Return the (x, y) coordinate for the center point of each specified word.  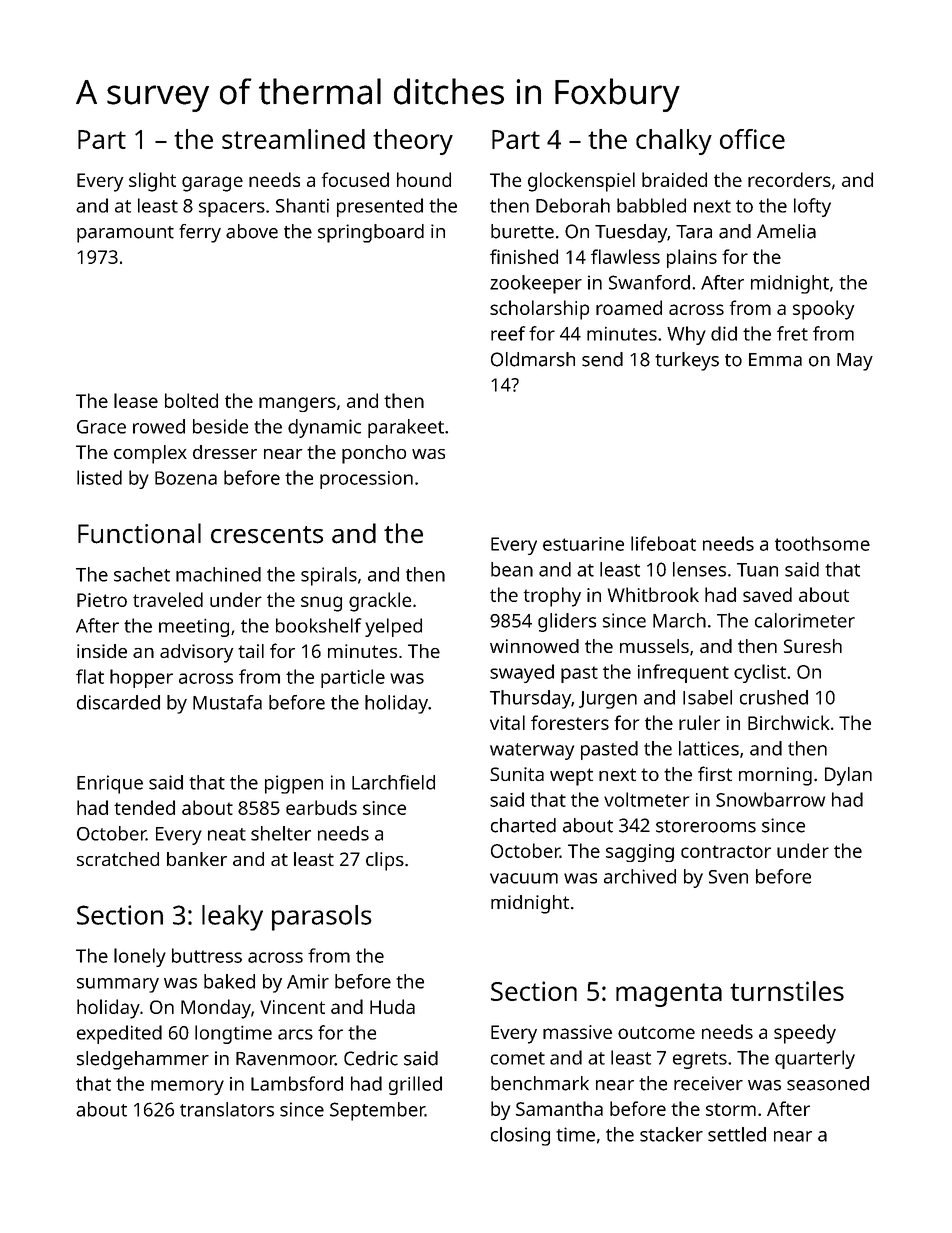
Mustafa (227, 702)
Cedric (371, 1058)
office (752, 139)
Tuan (757, 570)
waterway (532, 751)
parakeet (406, 428)
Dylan (848, 776)
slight (152, 182)
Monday (216, 1009)
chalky (674, 142)
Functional (139, 533)
